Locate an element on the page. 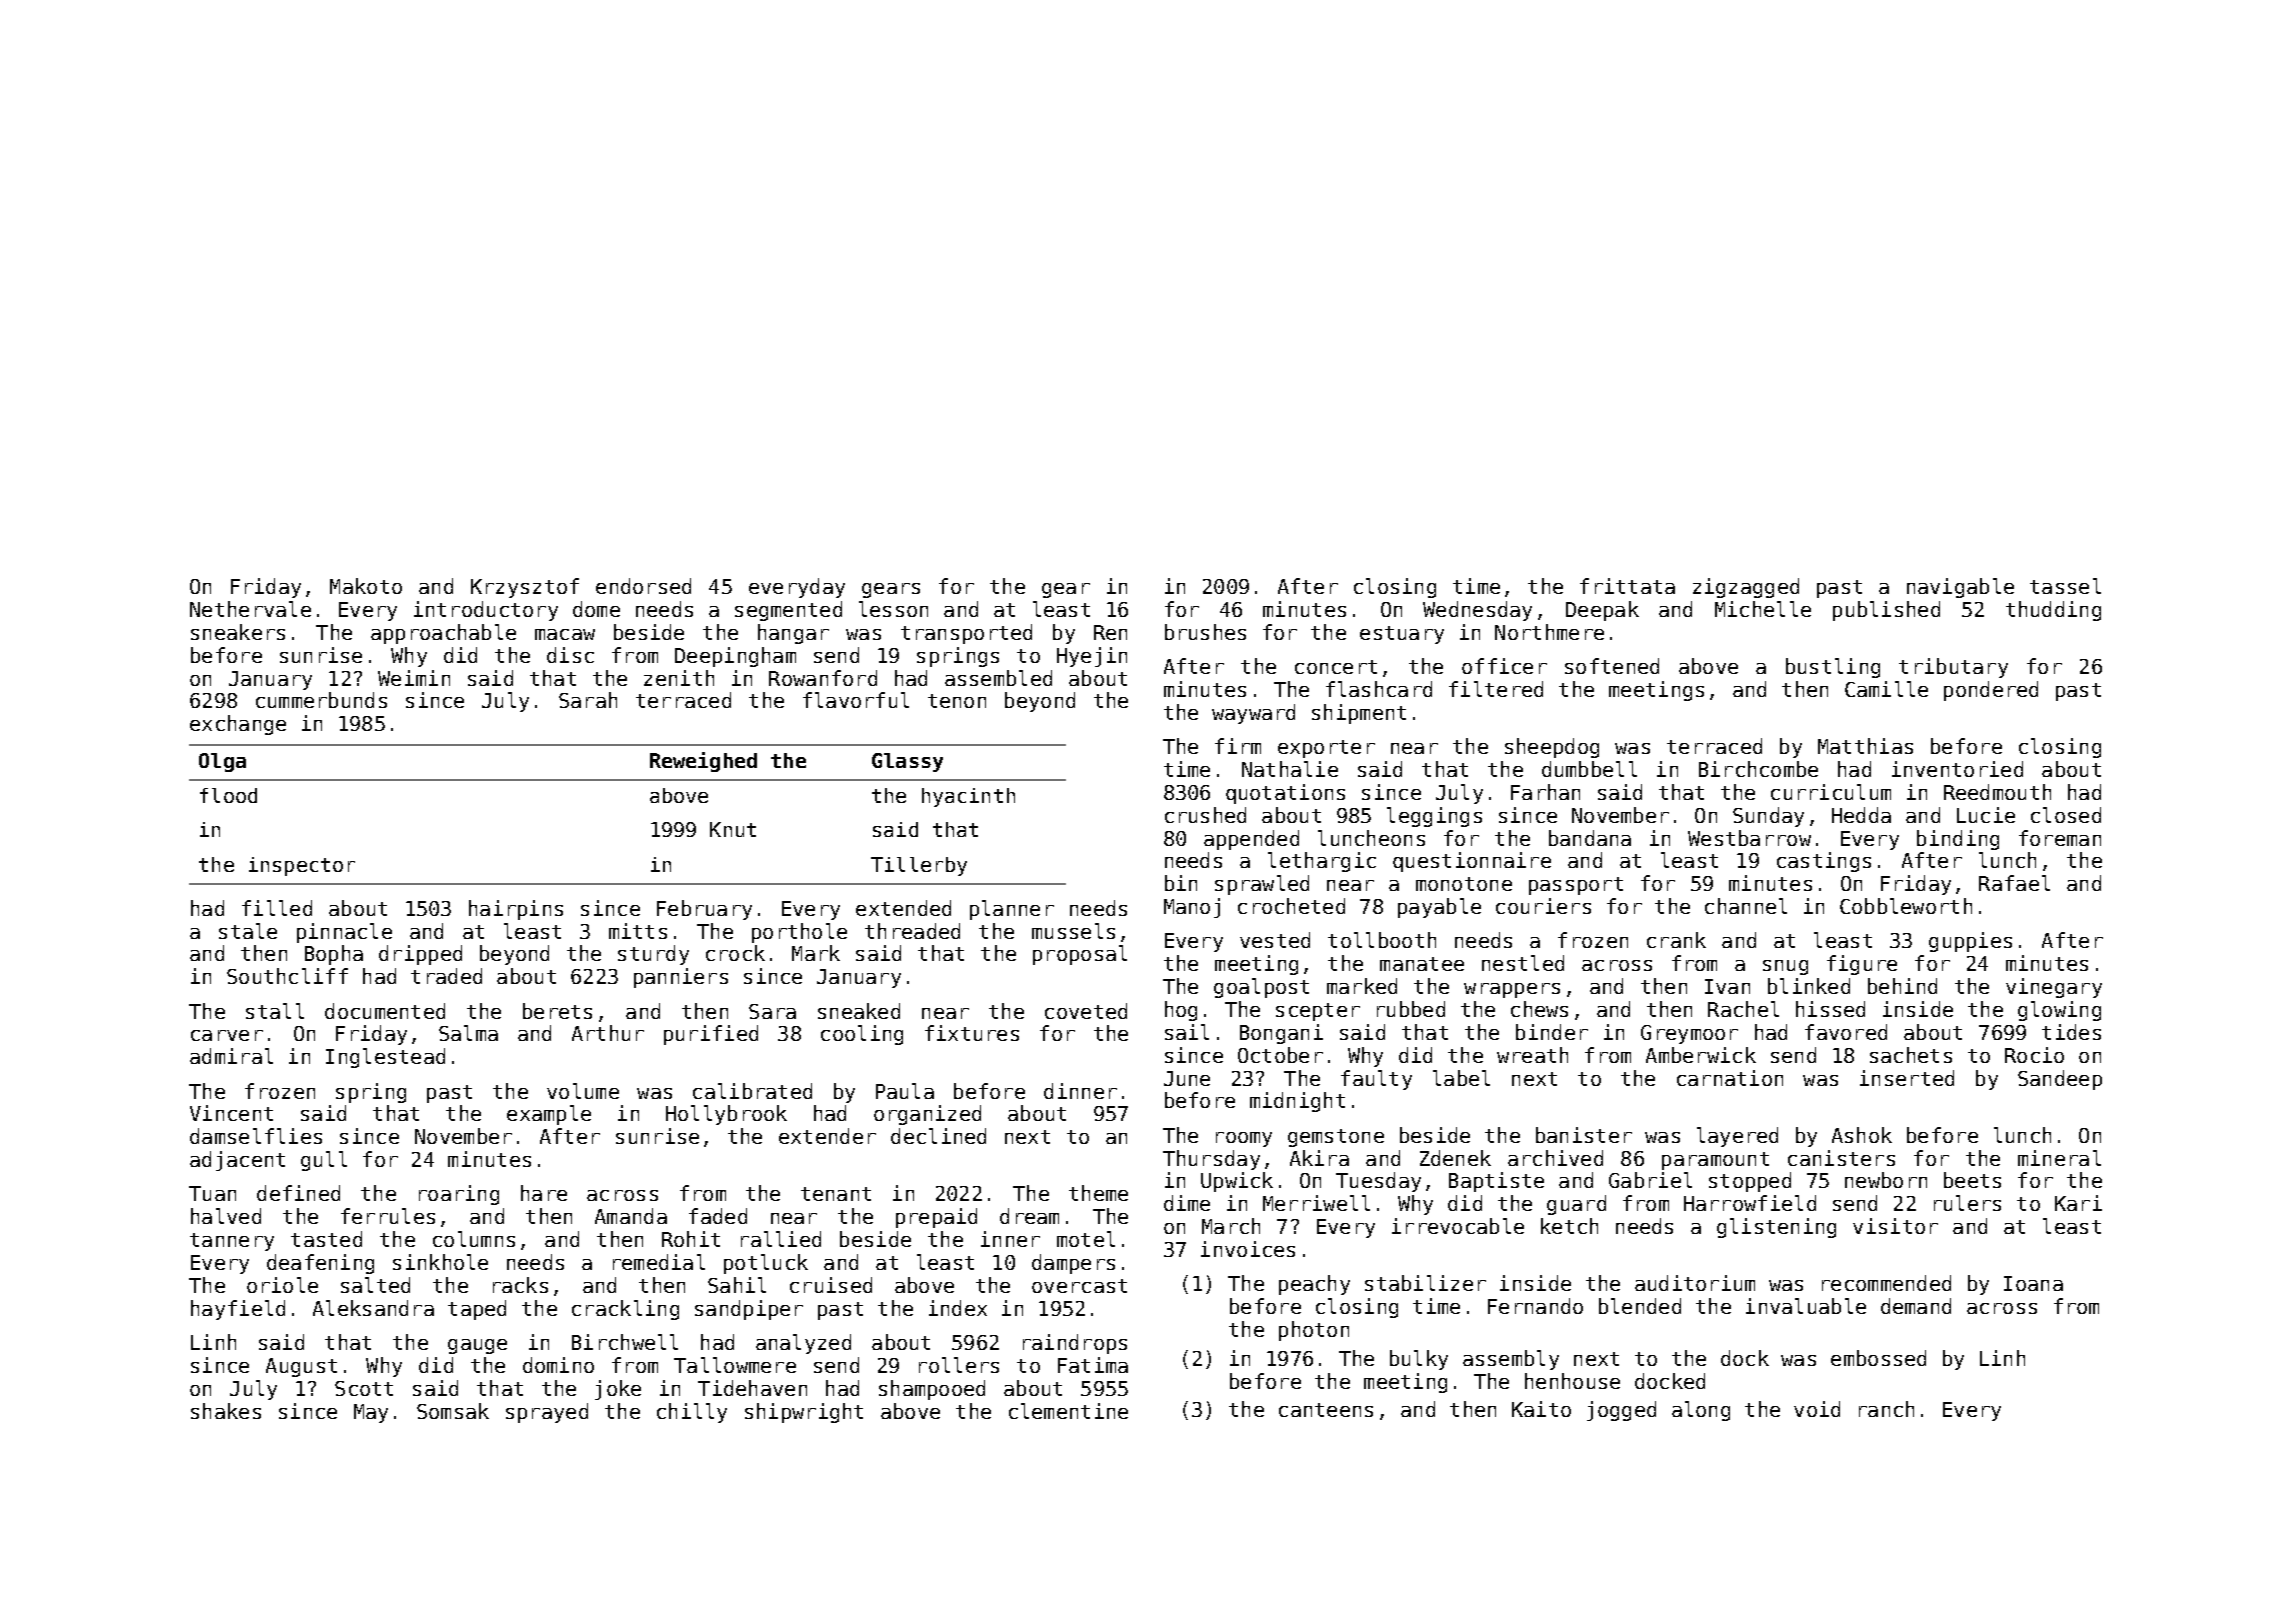 The image size is (2292, 1620). transported is located at coordinates (966, 634).
